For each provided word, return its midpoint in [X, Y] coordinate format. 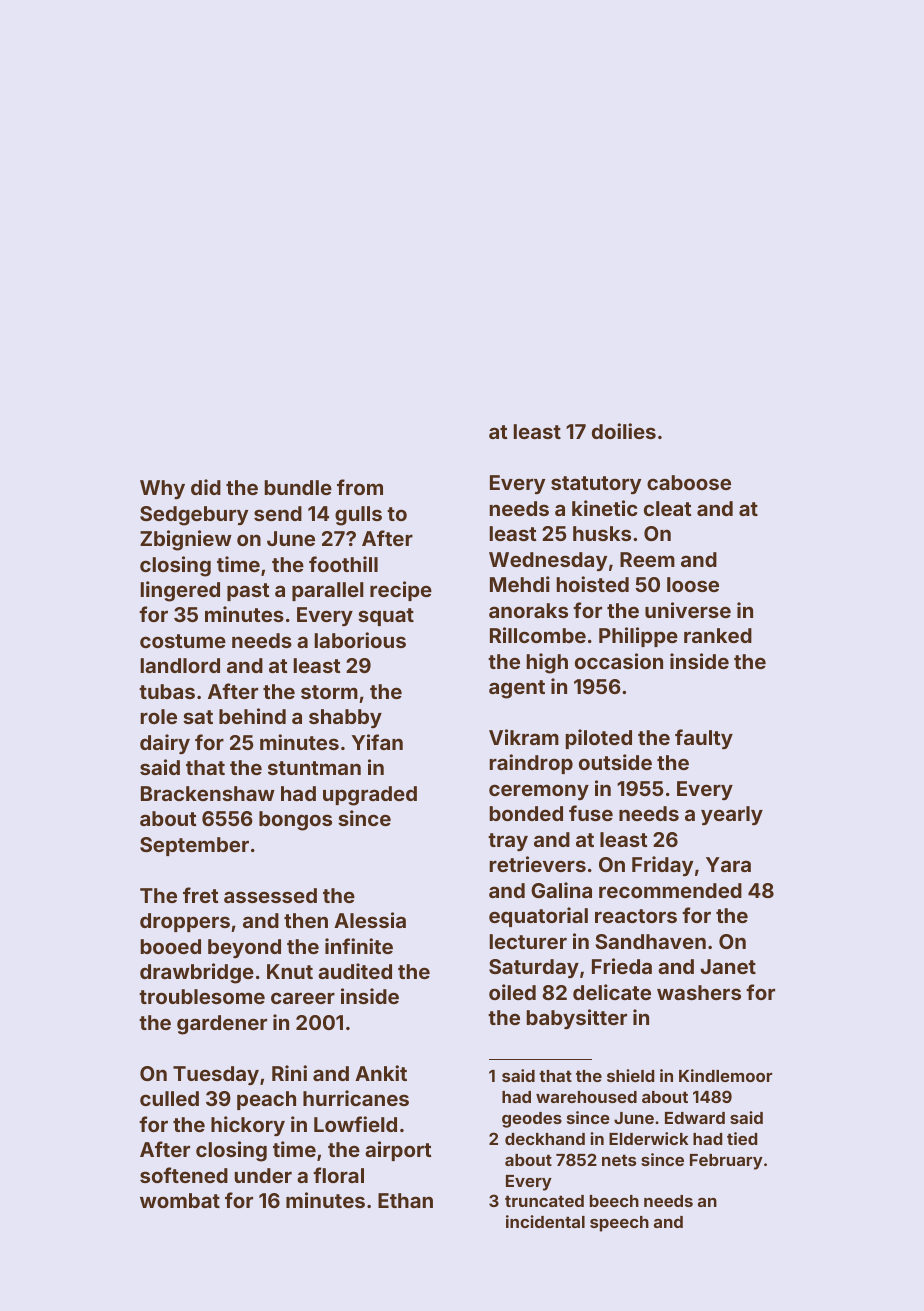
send [278, 513]
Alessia [370, 920]
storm [329, 692]
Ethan [405, 1200]
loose [693, 584]
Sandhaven [650, 941]
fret [201, 895]
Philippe [638, 637]
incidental [545, 1221]
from [360, 487]
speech [619, 1224]
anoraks [528, 610]
